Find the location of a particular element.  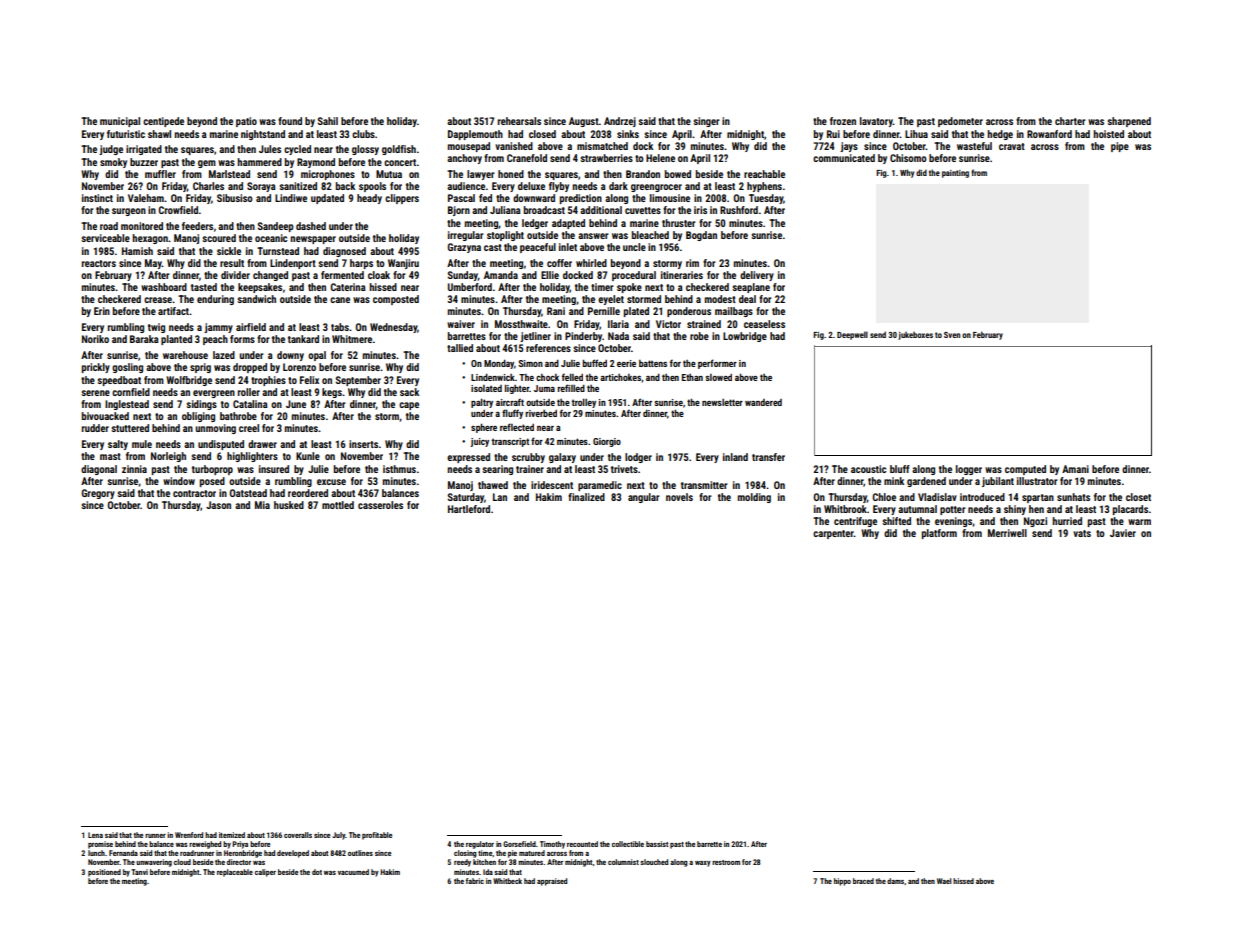

sinks is located at coordinates (628, 134).
